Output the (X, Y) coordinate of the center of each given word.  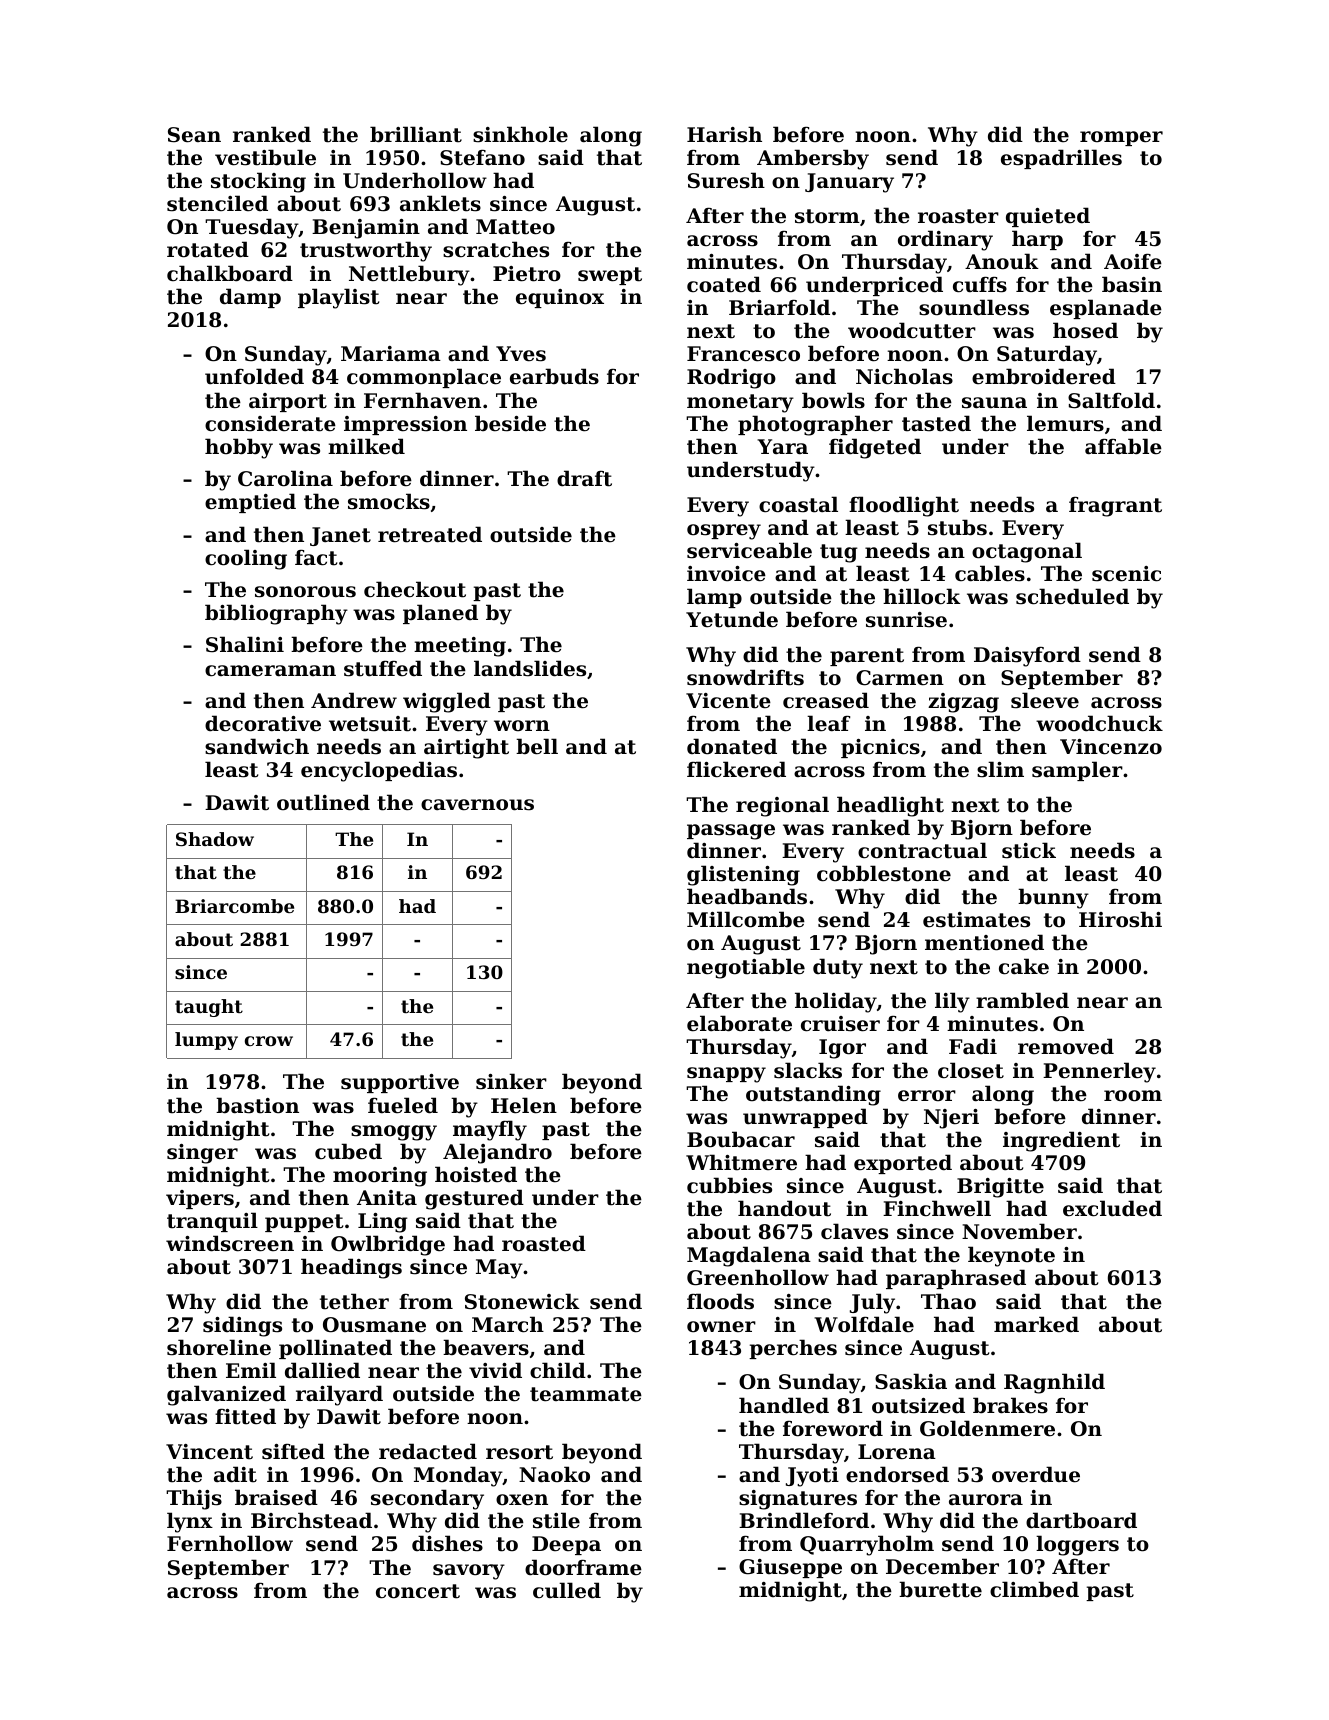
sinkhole (520, 134)
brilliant (416, 134)
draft (584, 478)
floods (720, 1301)
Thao (948, 1301)
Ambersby (813, 159)
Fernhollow (230, 1543)
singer (202, 1154)
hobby (239, 448)
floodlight (904, 506)
